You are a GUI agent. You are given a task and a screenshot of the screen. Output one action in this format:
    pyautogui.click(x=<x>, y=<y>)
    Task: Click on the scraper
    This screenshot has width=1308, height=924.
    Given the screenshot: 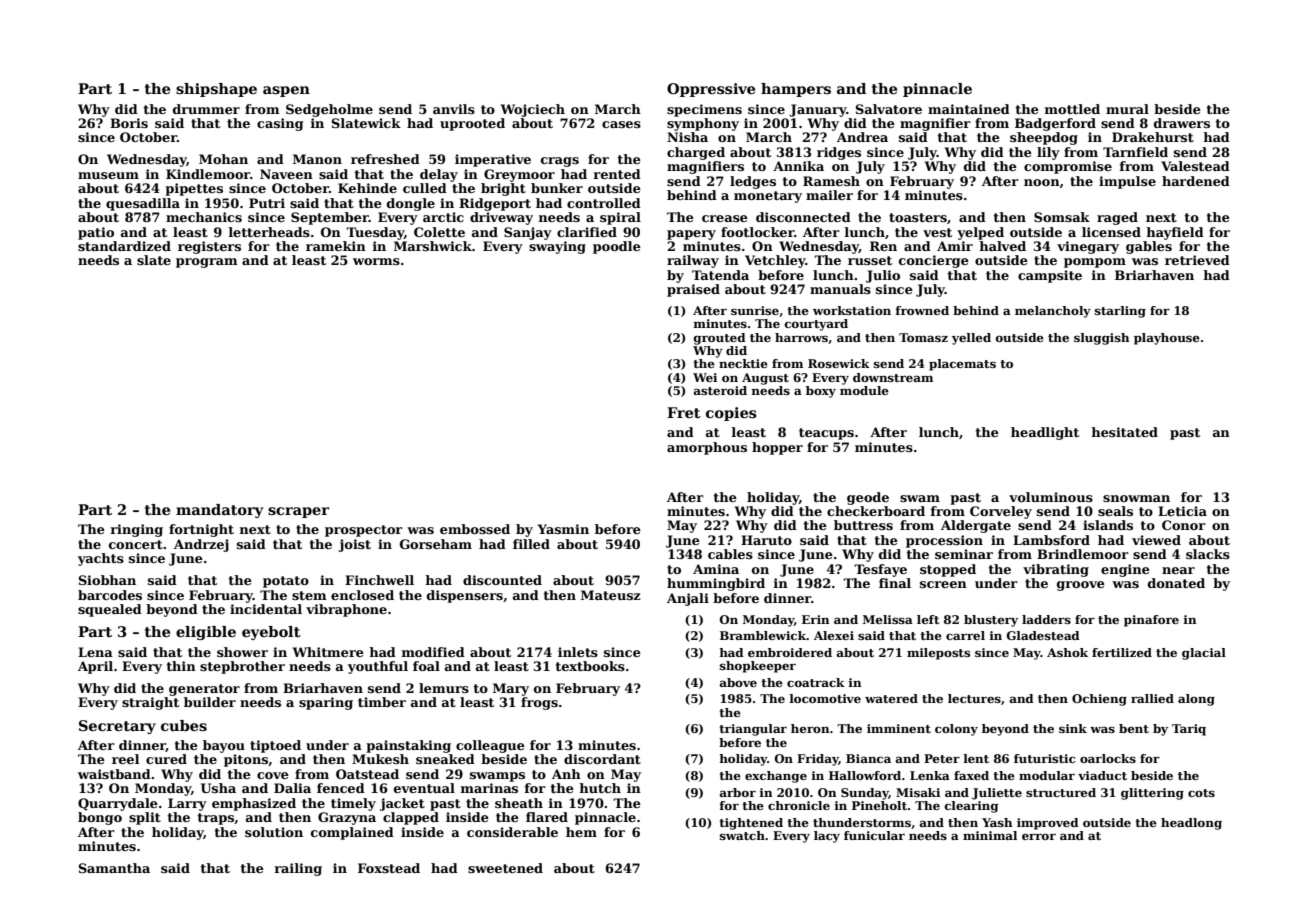 What is the action you would take?
    pyautogui.click(x=298, y=512)
